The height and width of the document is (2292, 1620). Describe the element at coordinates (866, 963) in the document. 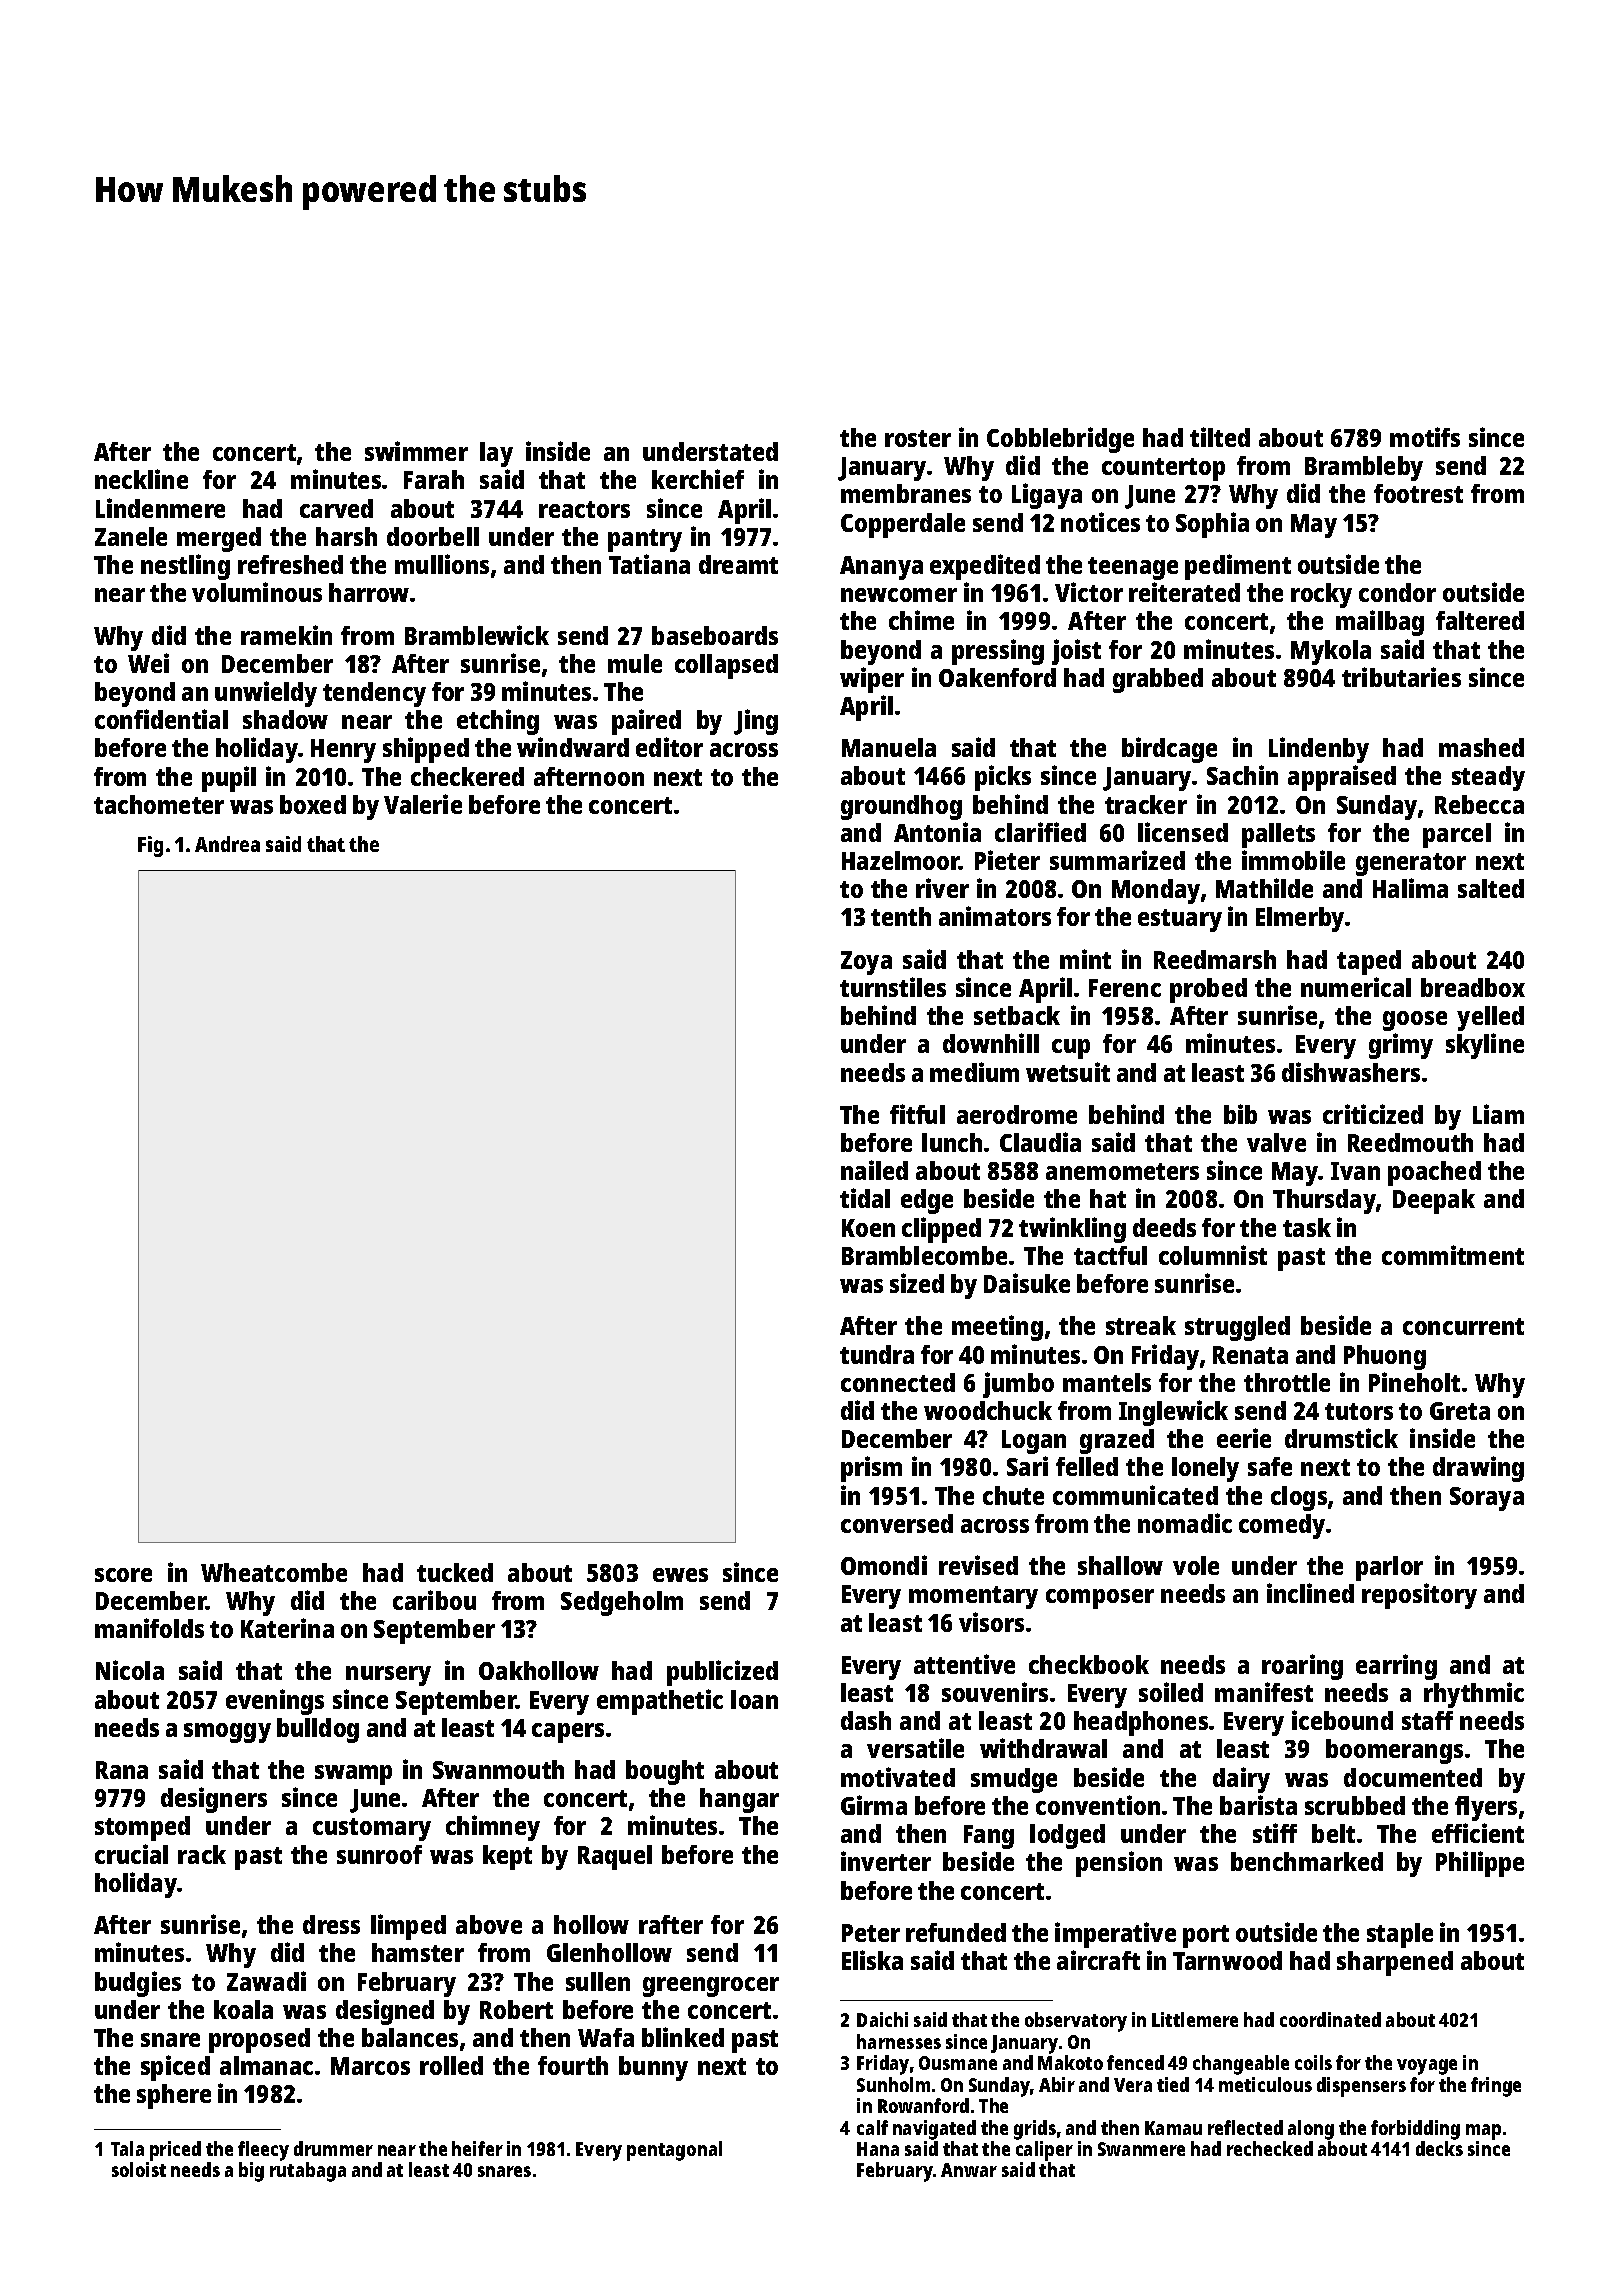

I see `Zoya` at that location.
